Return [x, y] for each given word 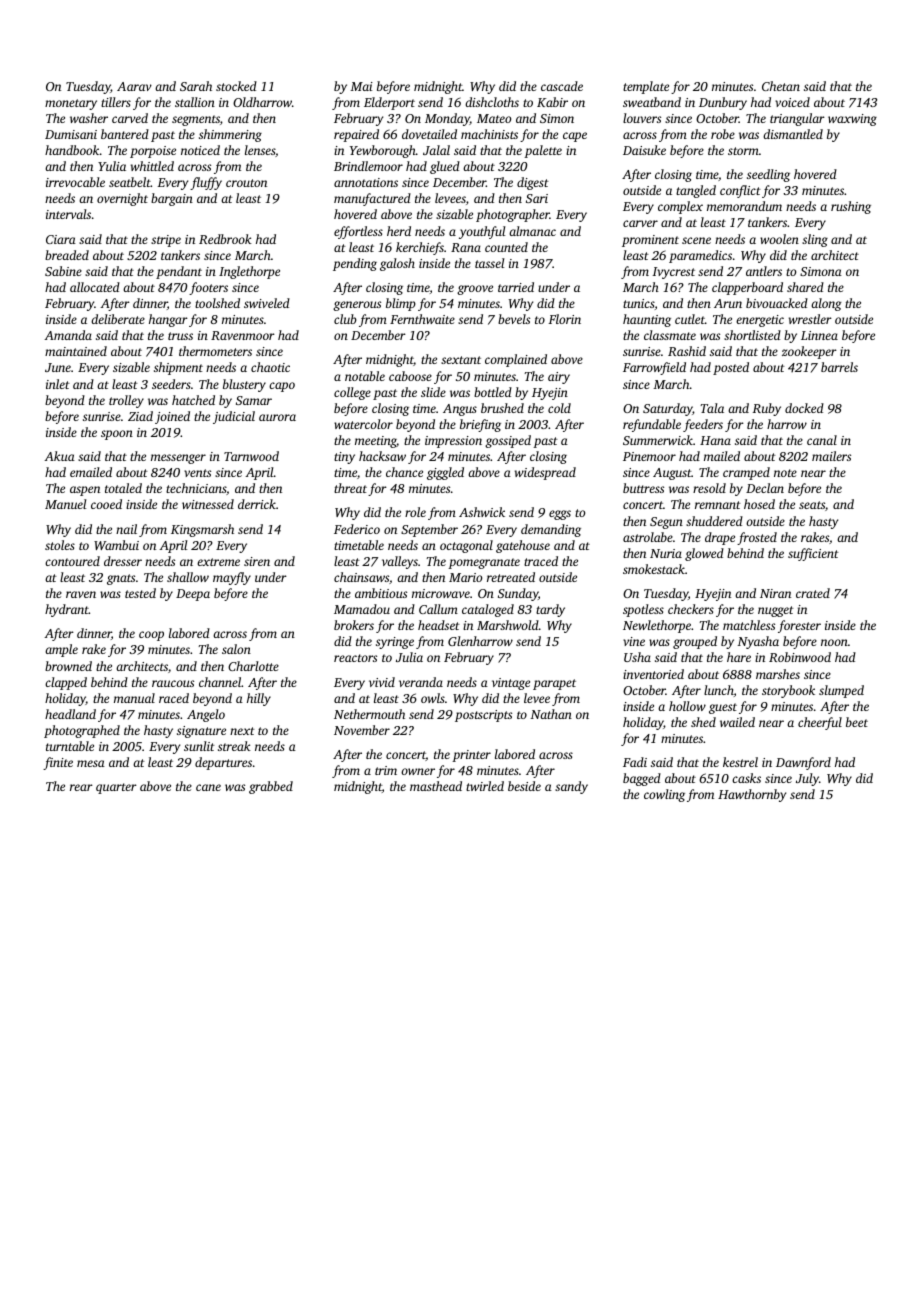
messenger [178, 459]
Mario [465, 577]
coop [151, 636]
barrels [839, 367]
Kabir [552, 102]
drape [720, 538]
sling [815, 240]
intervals [68, 214]
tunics [639, 303]
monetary [71, 104]
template [646, 87]
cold [559, 408]
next [242, 731]
